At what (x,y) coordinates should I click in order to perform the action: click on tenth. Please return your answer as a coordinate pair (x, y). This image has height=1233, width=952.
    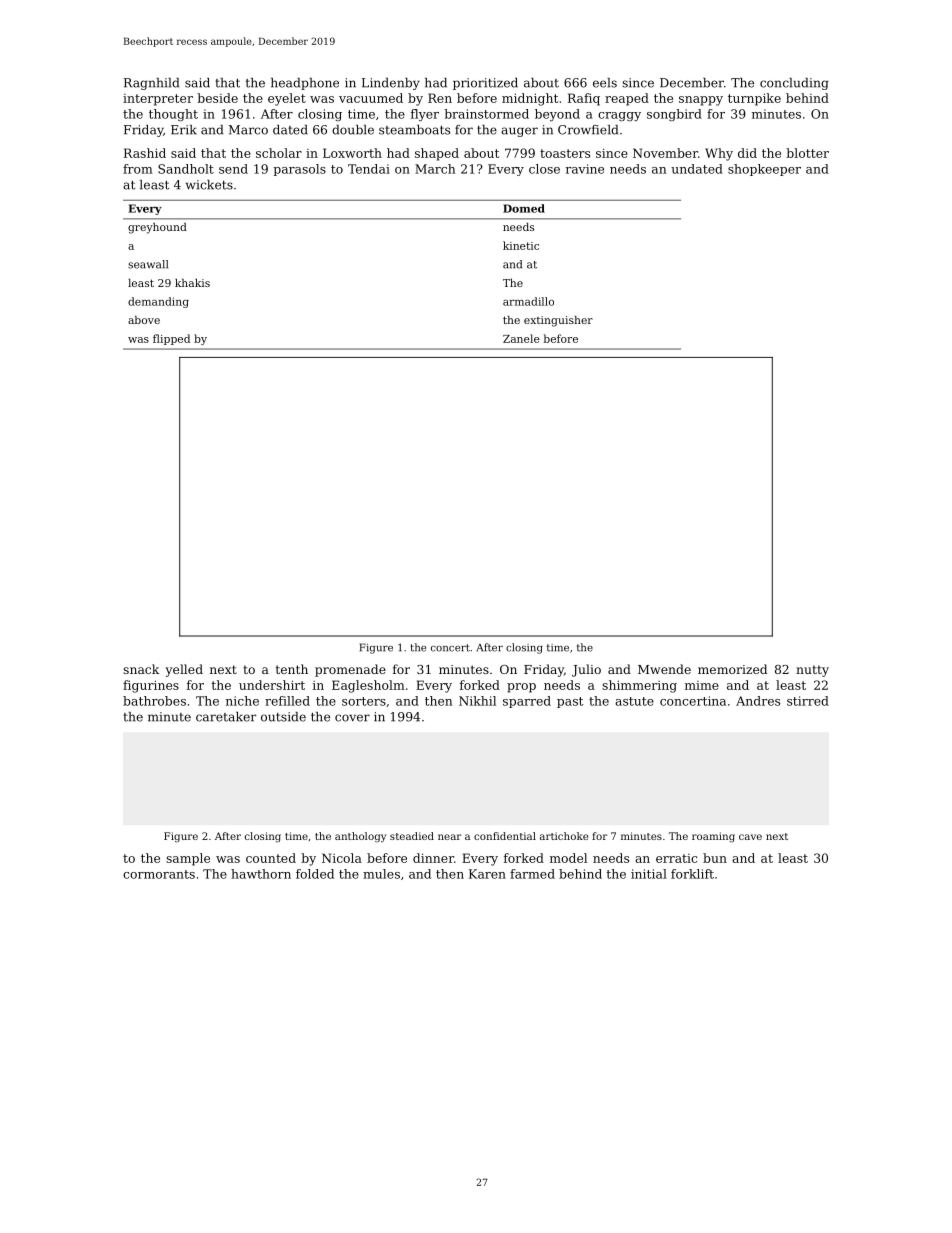
    Looking at the image, I should click on (292, 669).
